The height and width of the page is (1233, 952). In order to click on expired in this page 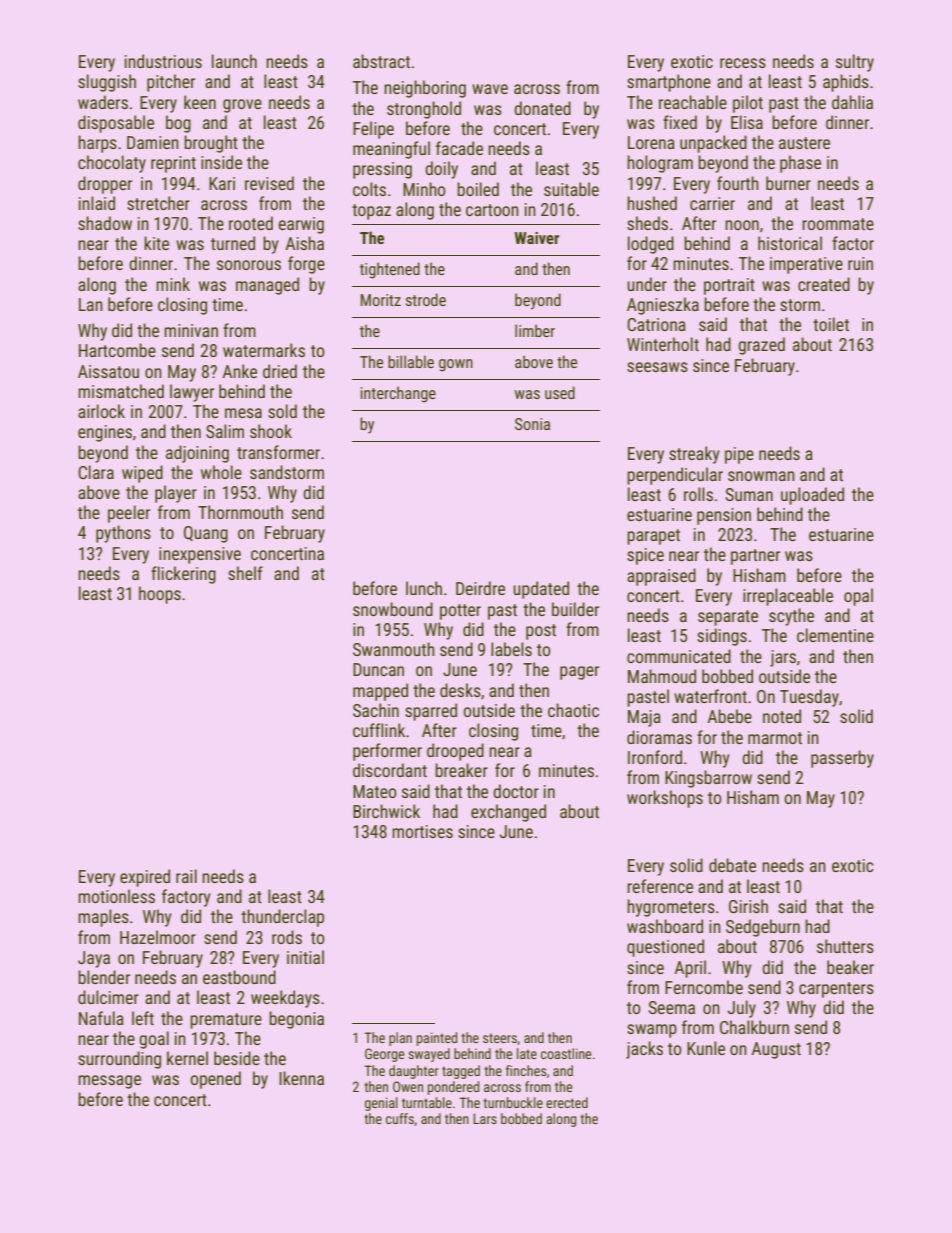, I will do `click(145, 878)`.
